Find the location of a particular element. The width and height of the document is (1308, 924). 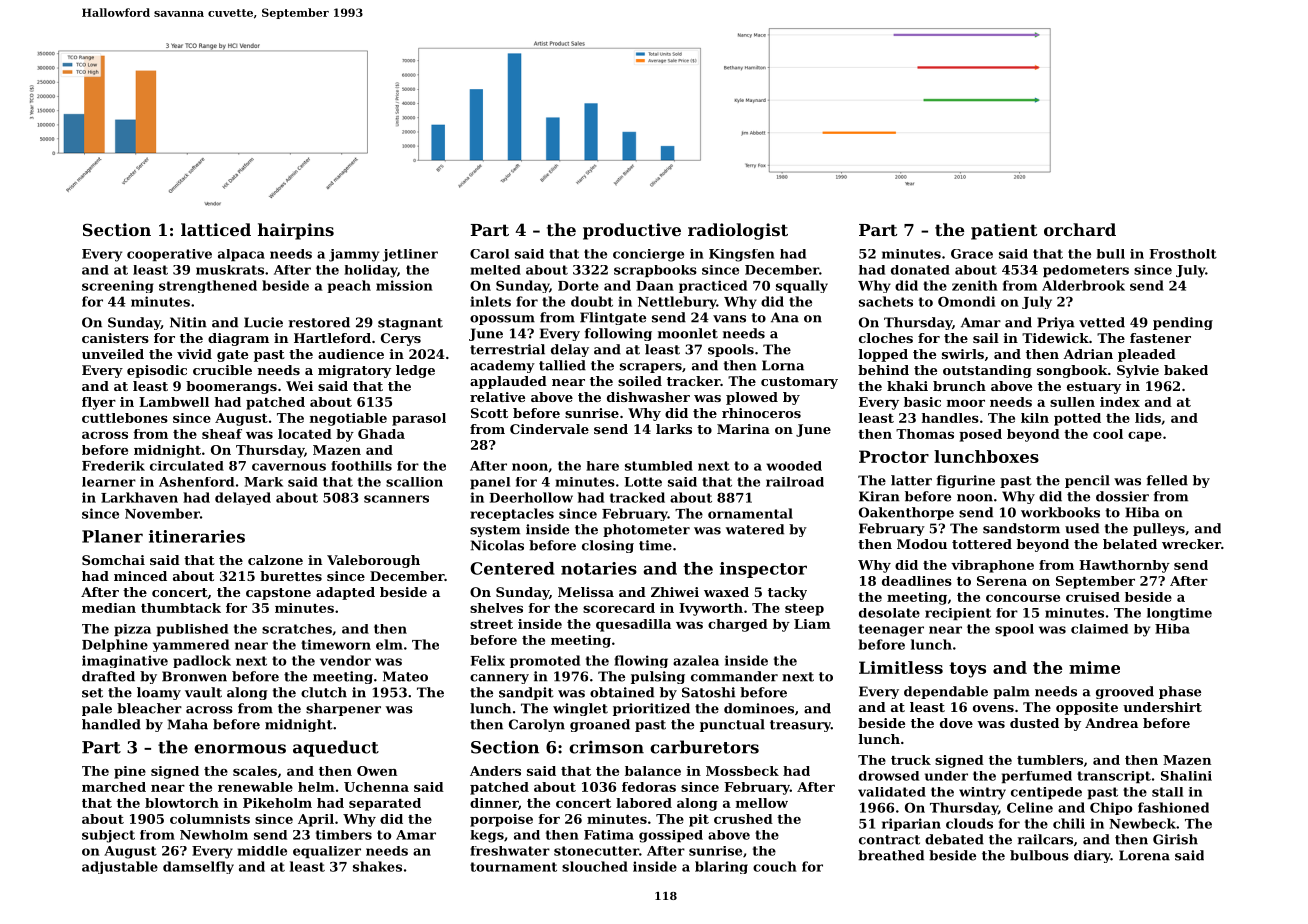

orchard is located at coordinates (1080, 229).
